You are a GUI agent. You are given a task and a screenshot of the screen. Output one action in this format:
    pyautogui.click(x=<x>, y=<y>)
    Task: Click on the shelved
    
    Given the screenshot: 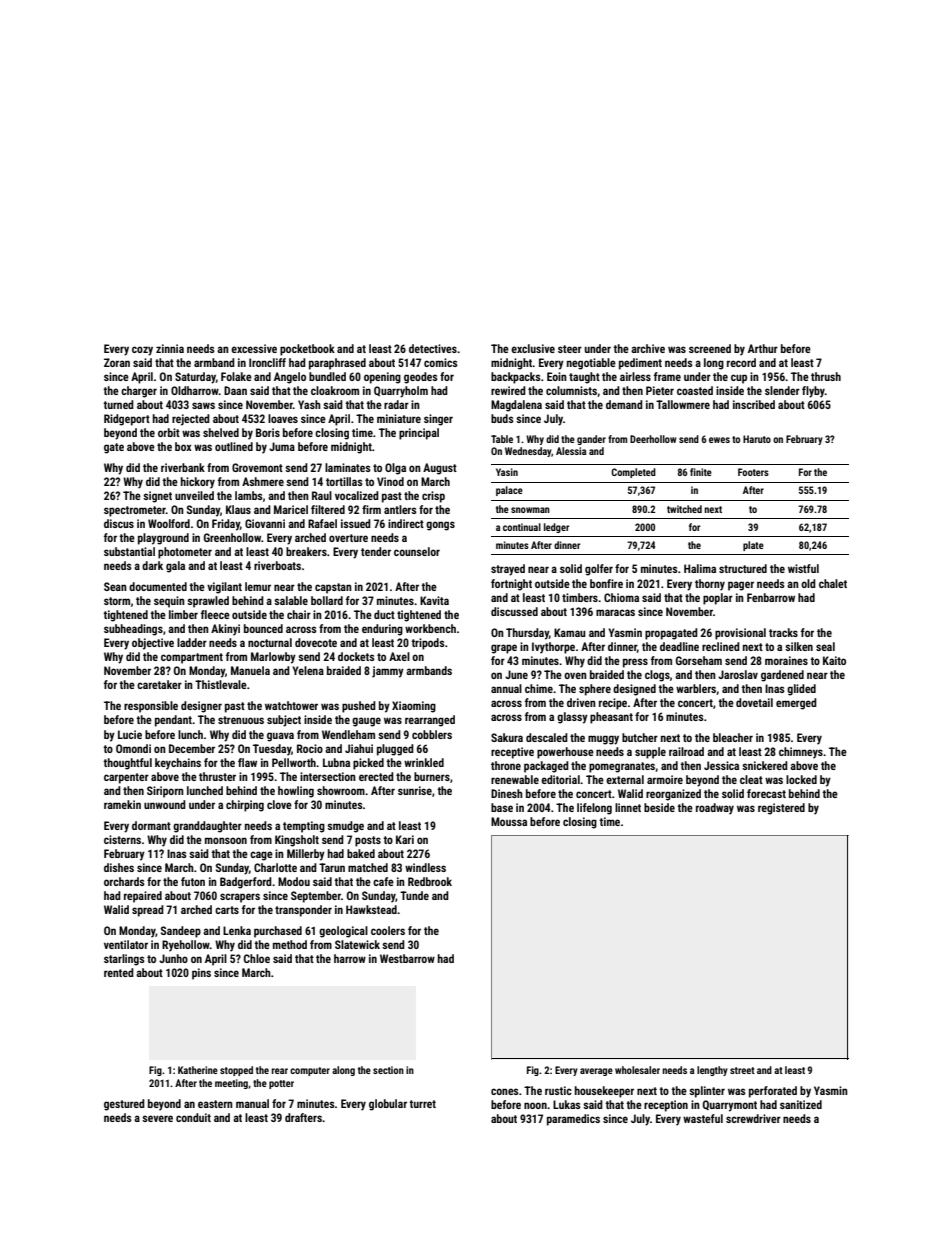 What is the action you would take?
    pyautogui.click(x=221, y=432)
